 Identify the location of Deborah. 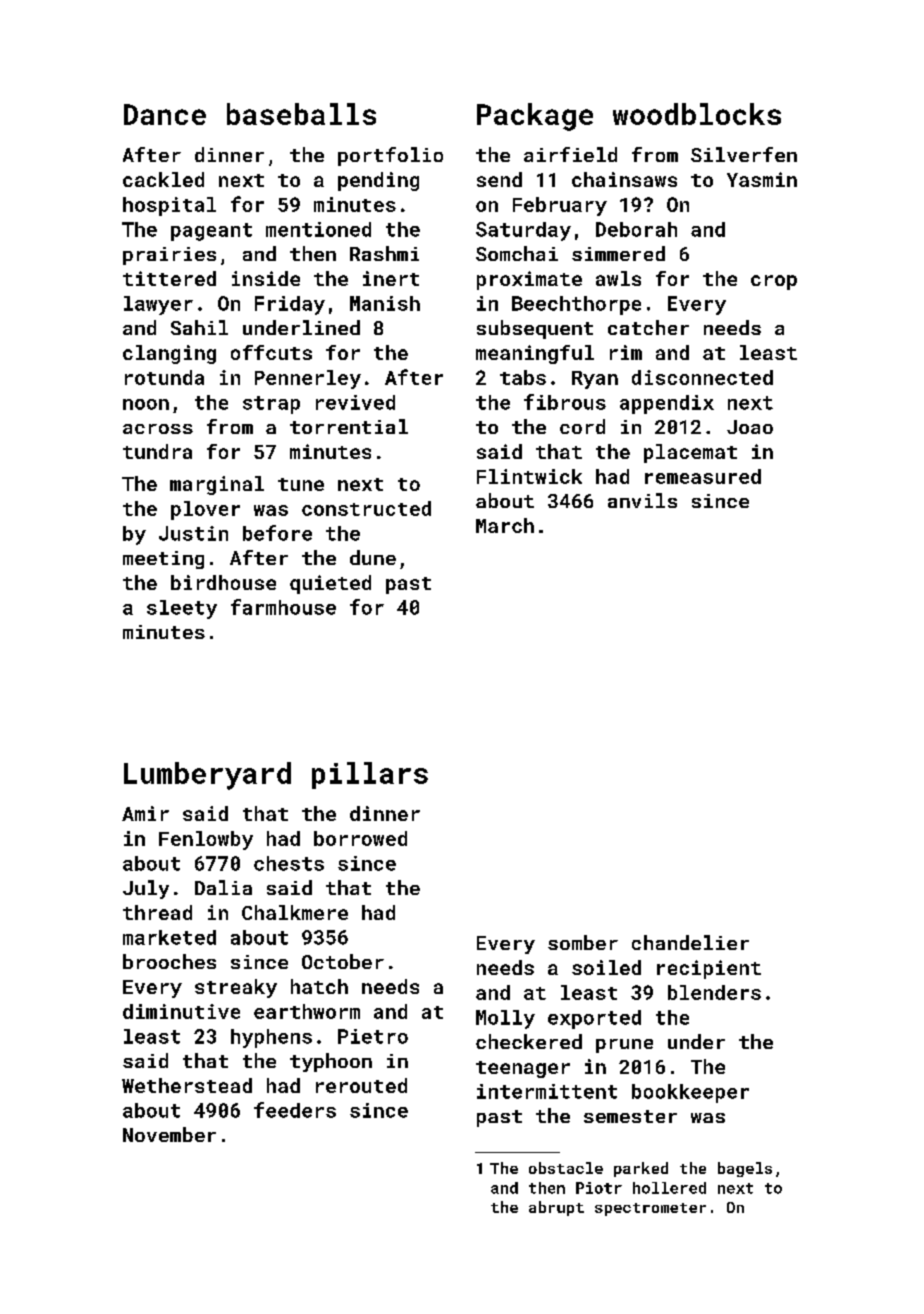
(636, 229).
